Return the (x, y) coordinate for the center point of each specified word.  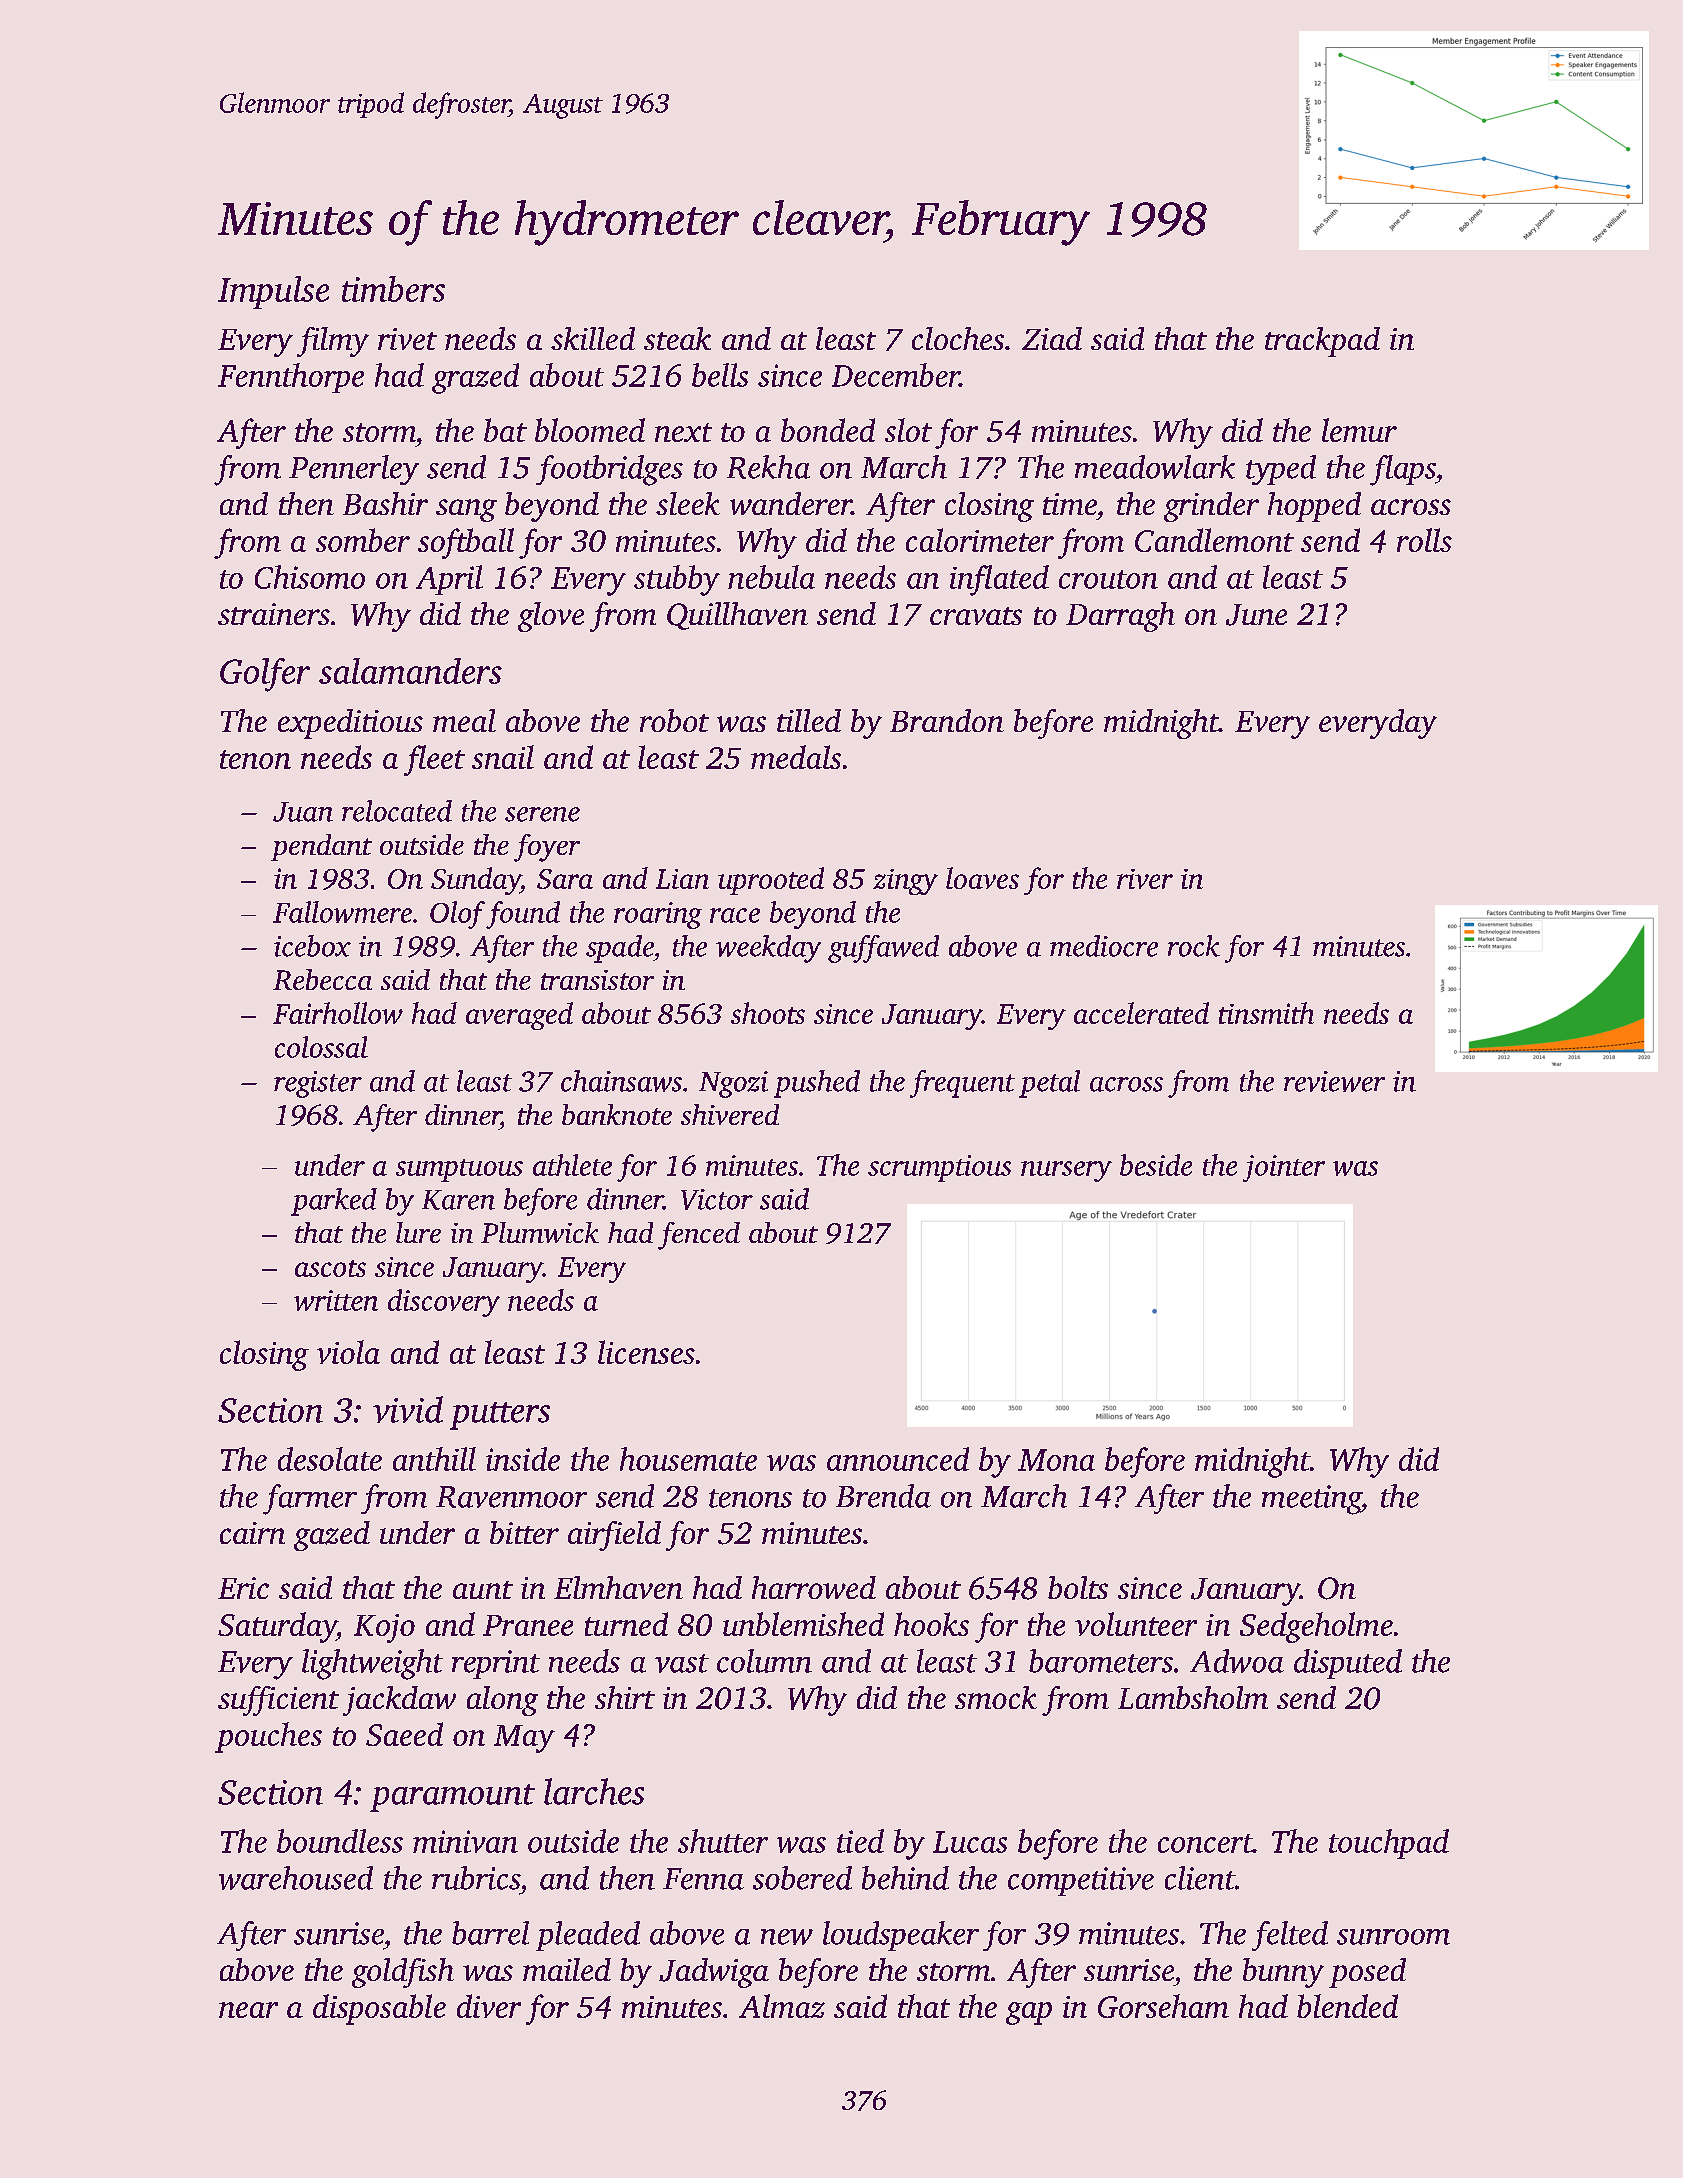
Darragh (1120, 617)
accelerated (1141, 1013)
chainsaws (621, 1081)
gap (1029, 2013)
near (248, 2010)
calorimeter (980, 540)
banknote (617, 1114)
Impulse (273, 292)
